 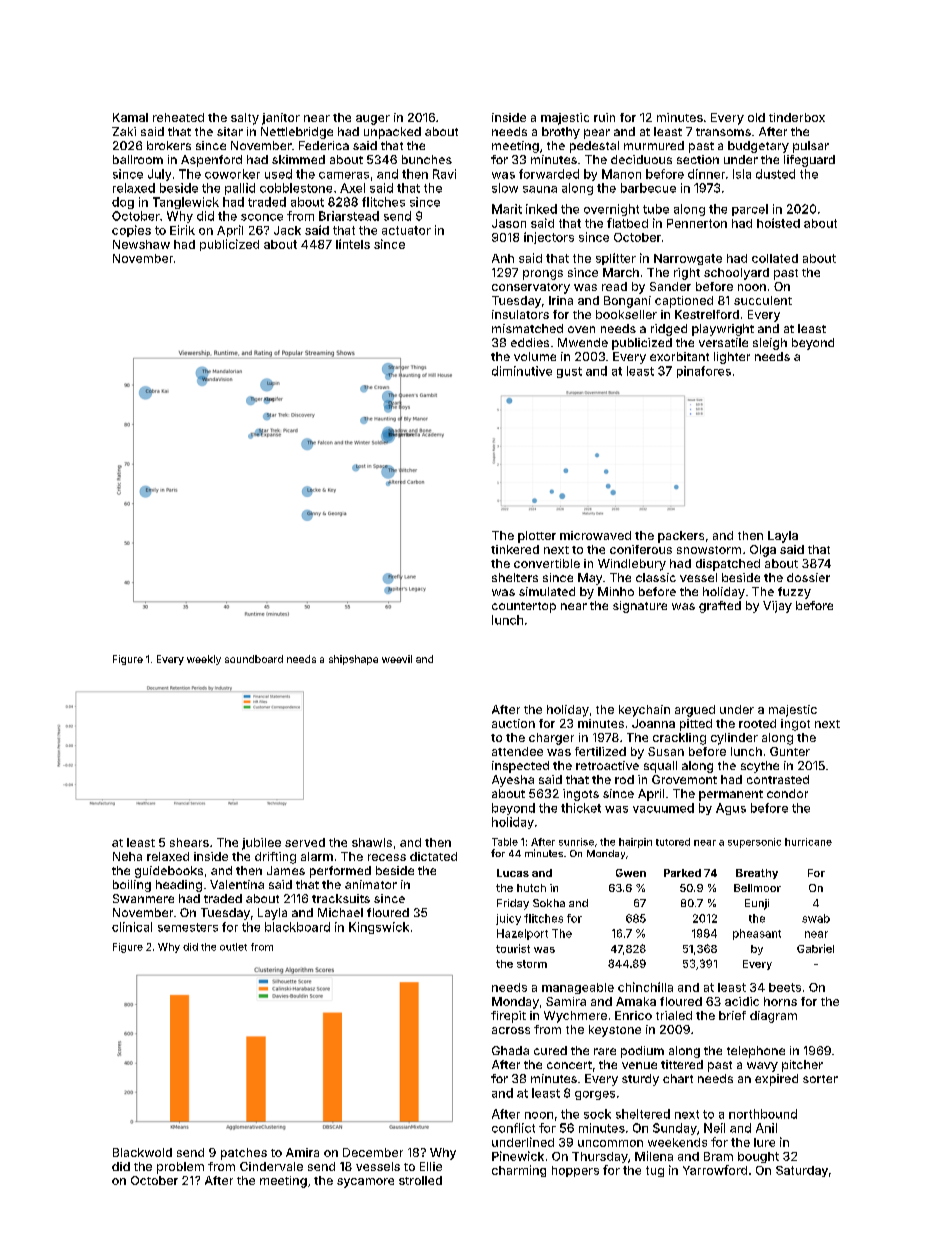 I want to click on soundboard, so click(x=254, y=659).
